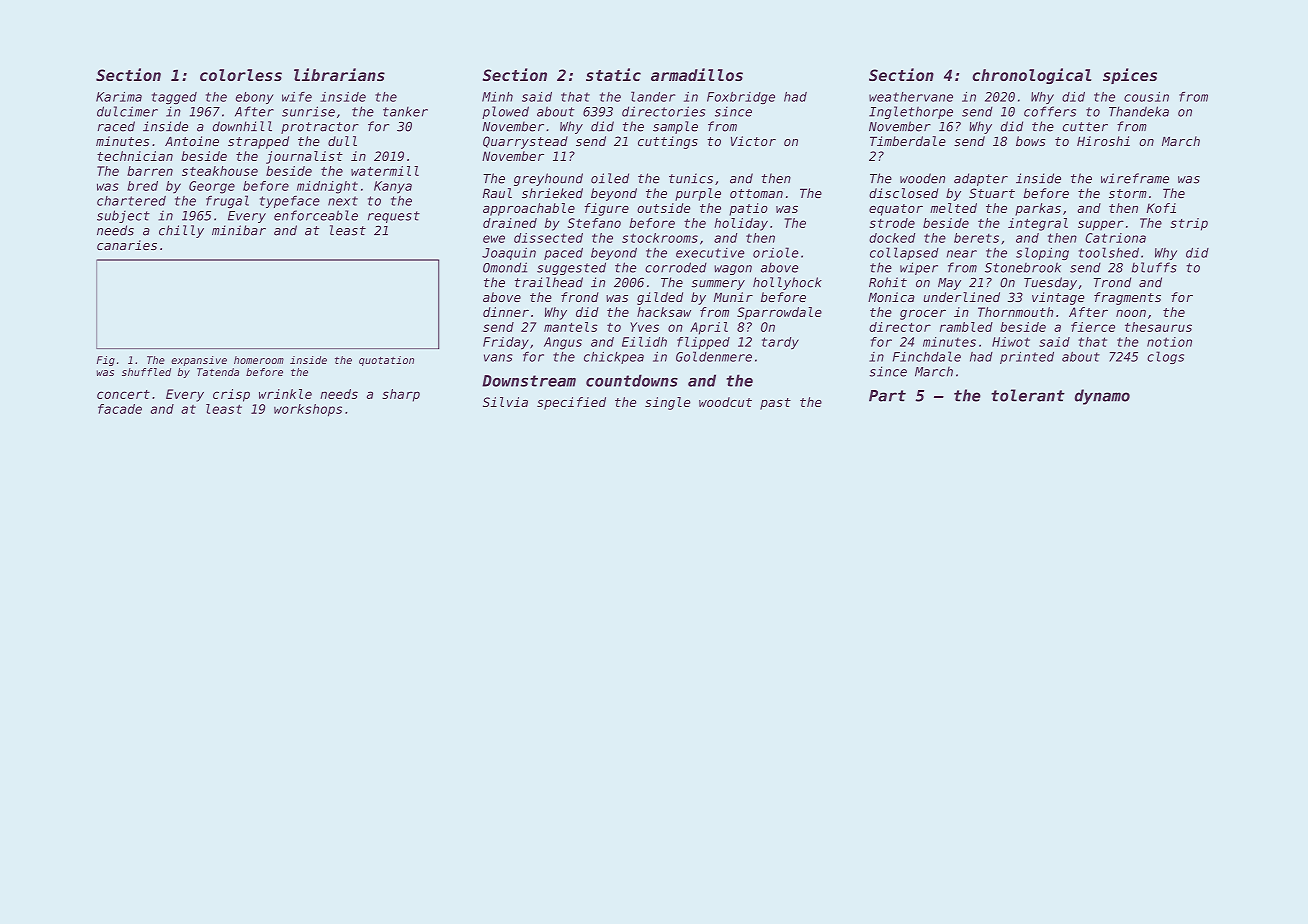 The image size is (1308, 924). I want to click on woodcut, so click(725, 402).
